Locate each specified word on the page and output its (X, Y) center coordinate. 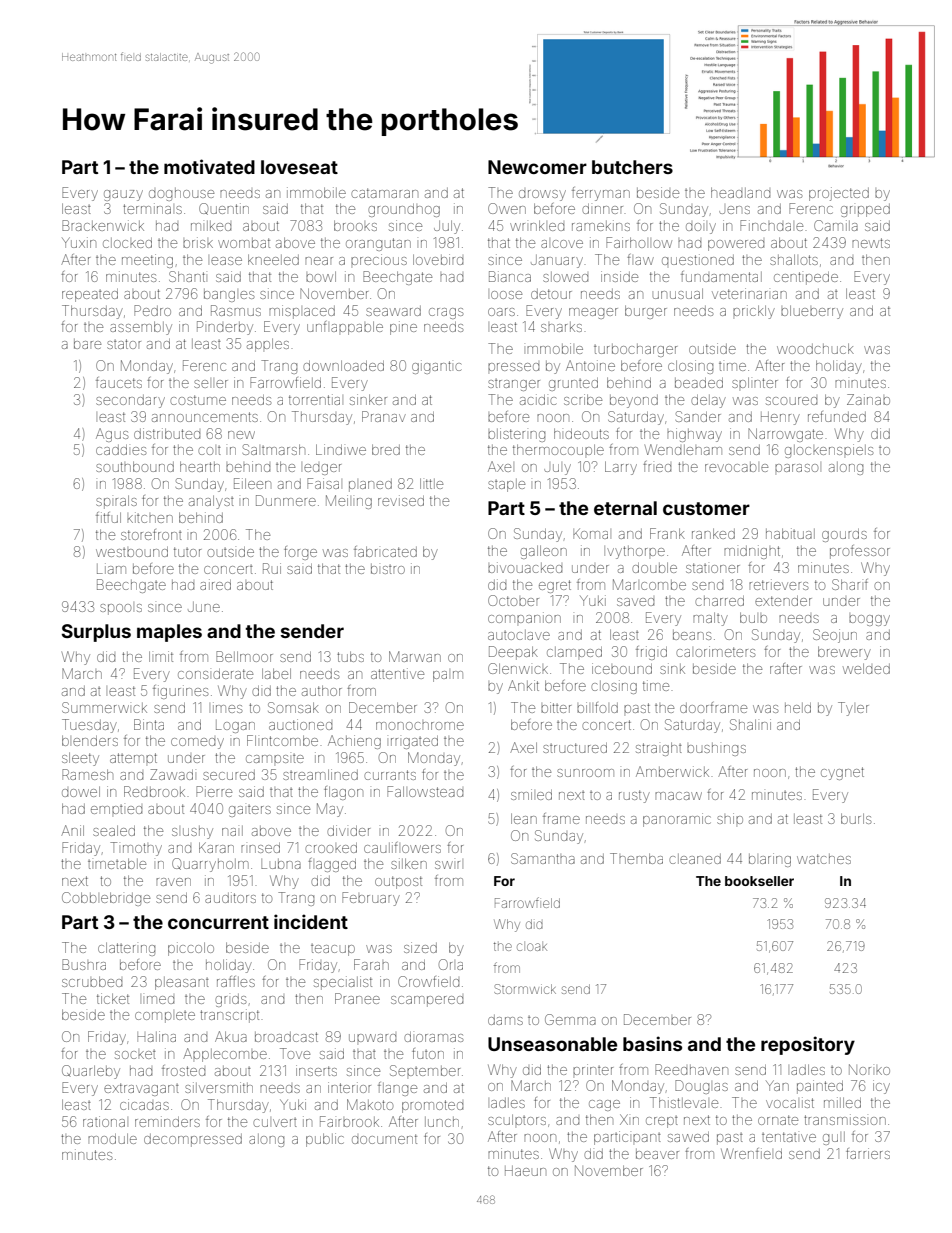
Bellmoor (244, 656)
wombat (244, 243)
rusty (634, 796)
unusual (678, 293)
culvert (275, 1122)
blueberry (812, 312)
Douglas (701, 1087)
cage (604, 1105)
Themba (636, 858)
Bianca (510, 276)
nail (232, 831)
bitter (556, 707)
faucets (119, 382)
